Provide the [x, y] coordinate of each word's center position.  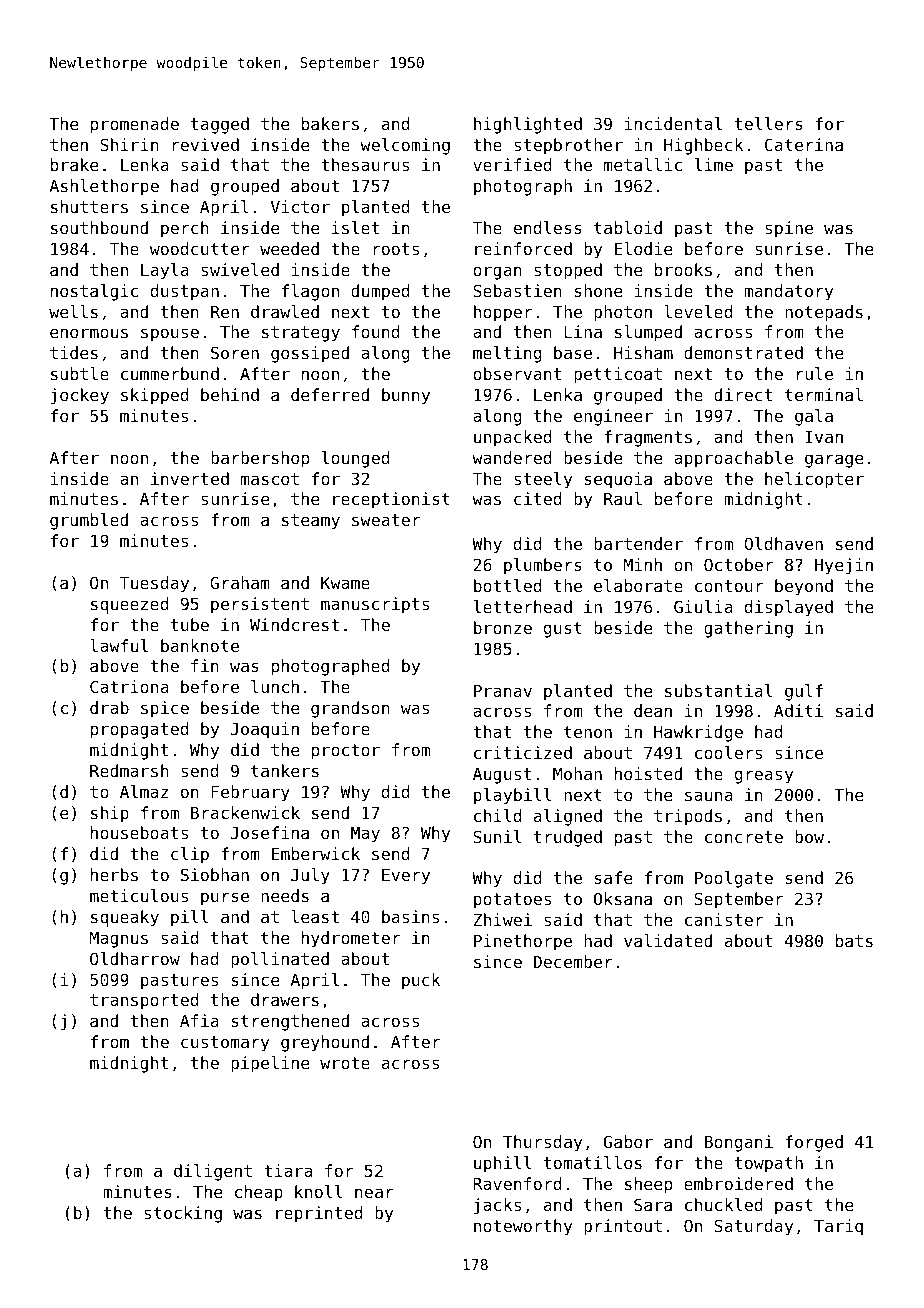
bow [809, 836]
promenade [135, 125]
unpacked [513, 438]
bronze [503, 627]
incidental [673, 123]
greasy [764, 777]
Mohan [577, 773]
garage [834, 461]
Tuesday [154, 584]
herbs [114, 874]
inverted [190, 478]
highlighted [528, 125]
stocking [183, 1214]
